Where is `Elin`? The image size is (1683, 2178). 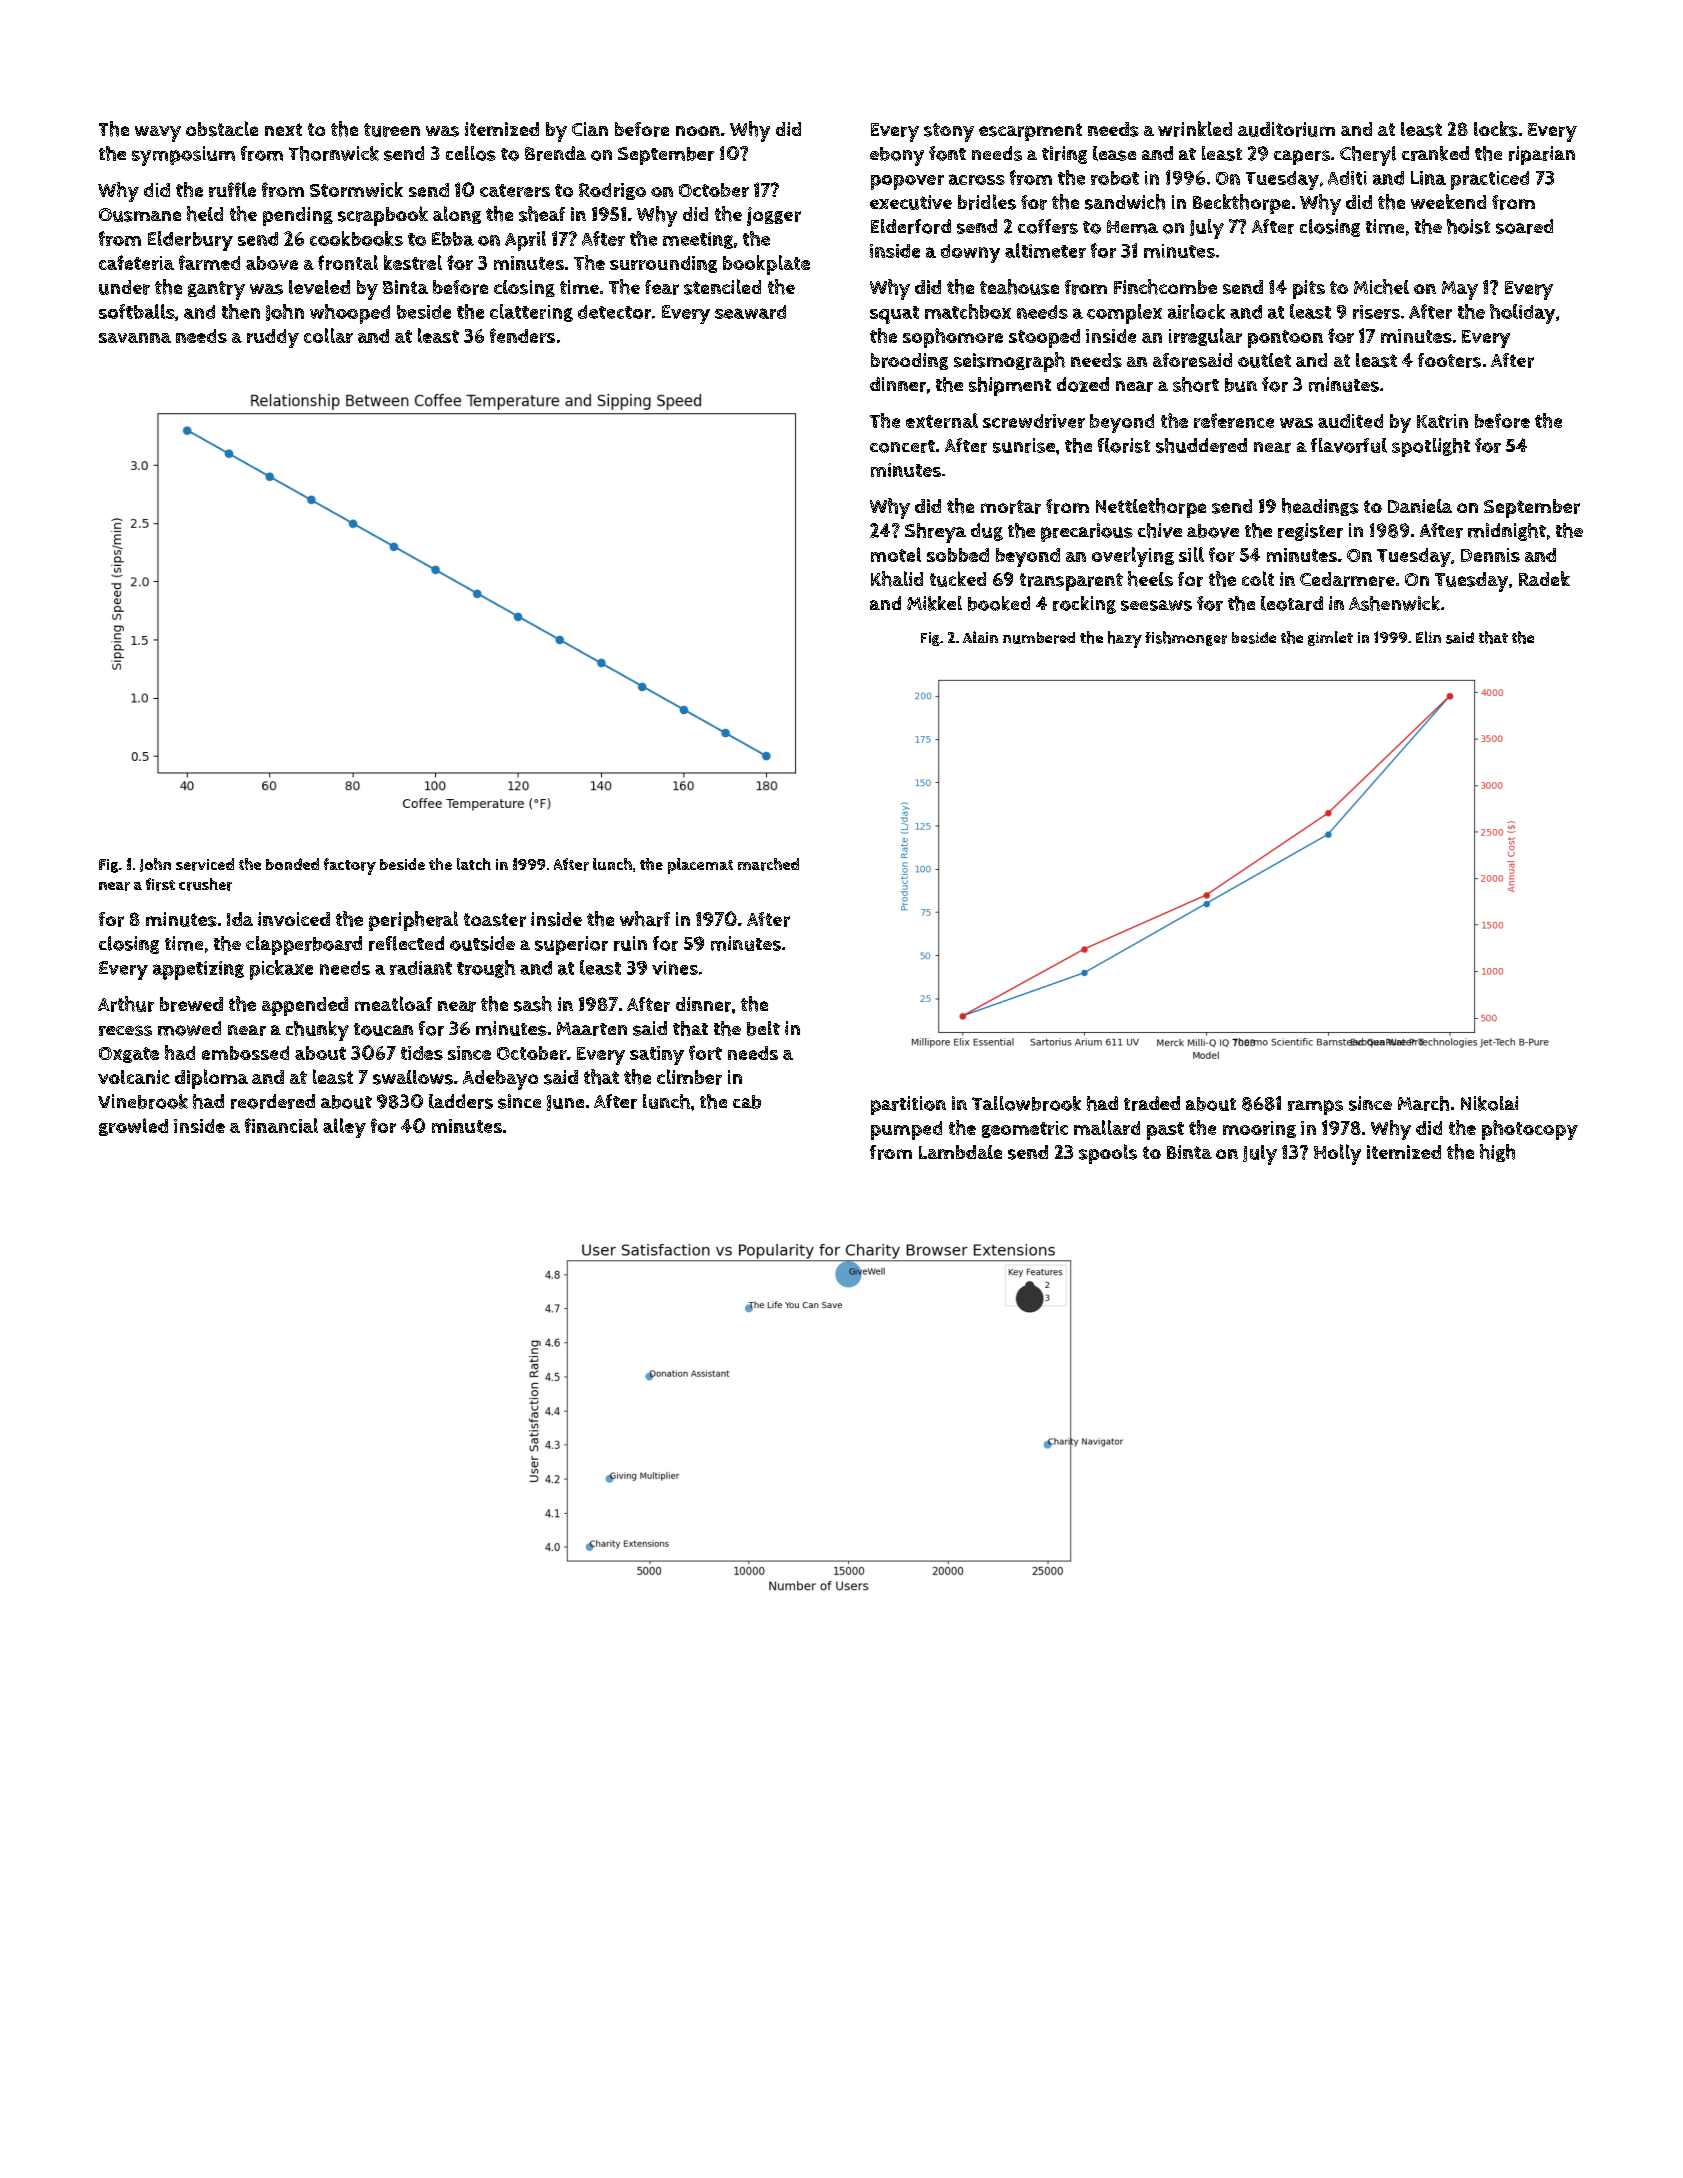 Elin is located at coordinates (1428, 637).
